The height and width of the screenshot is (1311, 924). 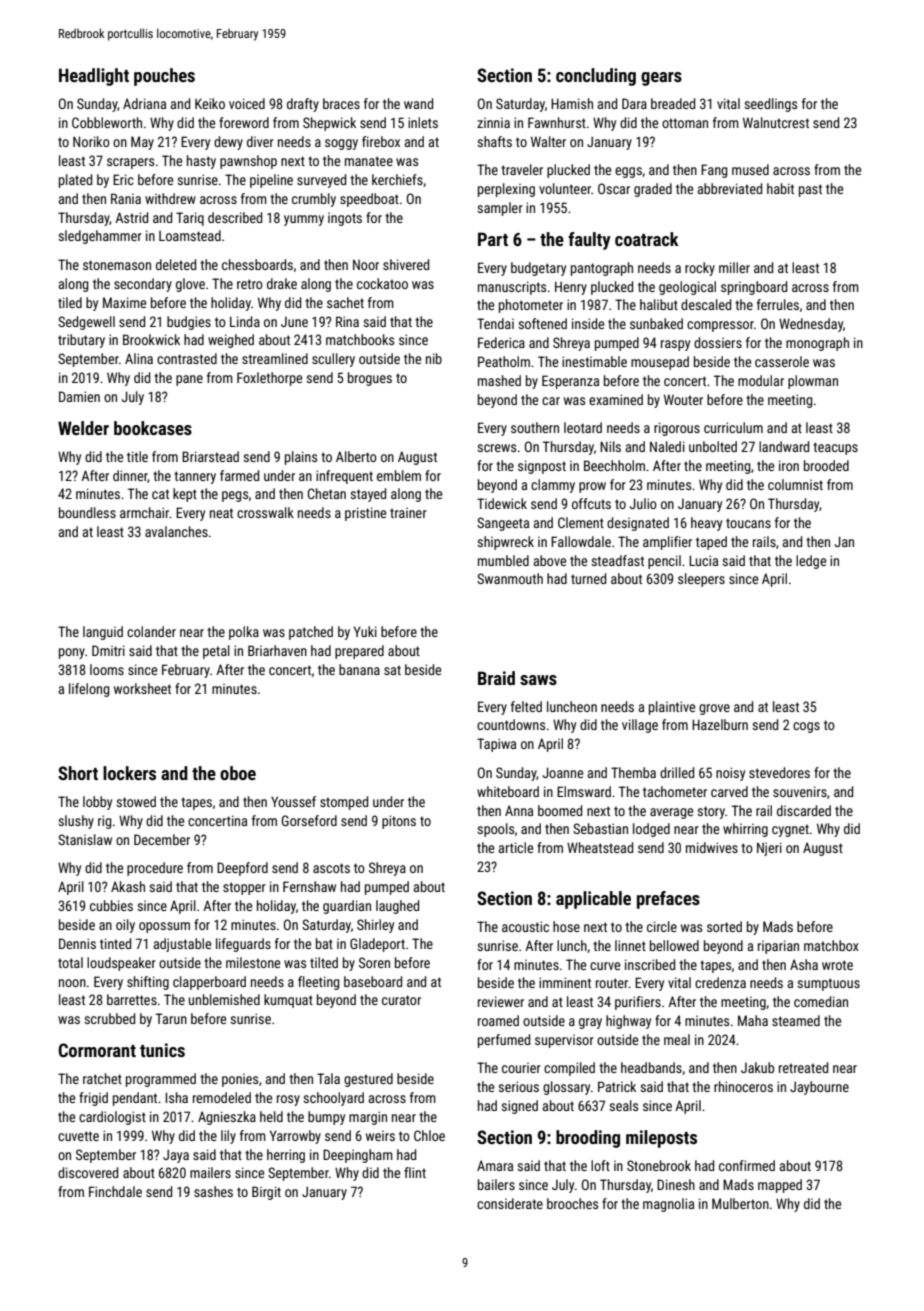 What do you see at coordinates (661, 79) in the screenshot?
I see `gears` at bounding box center [661, 79].
